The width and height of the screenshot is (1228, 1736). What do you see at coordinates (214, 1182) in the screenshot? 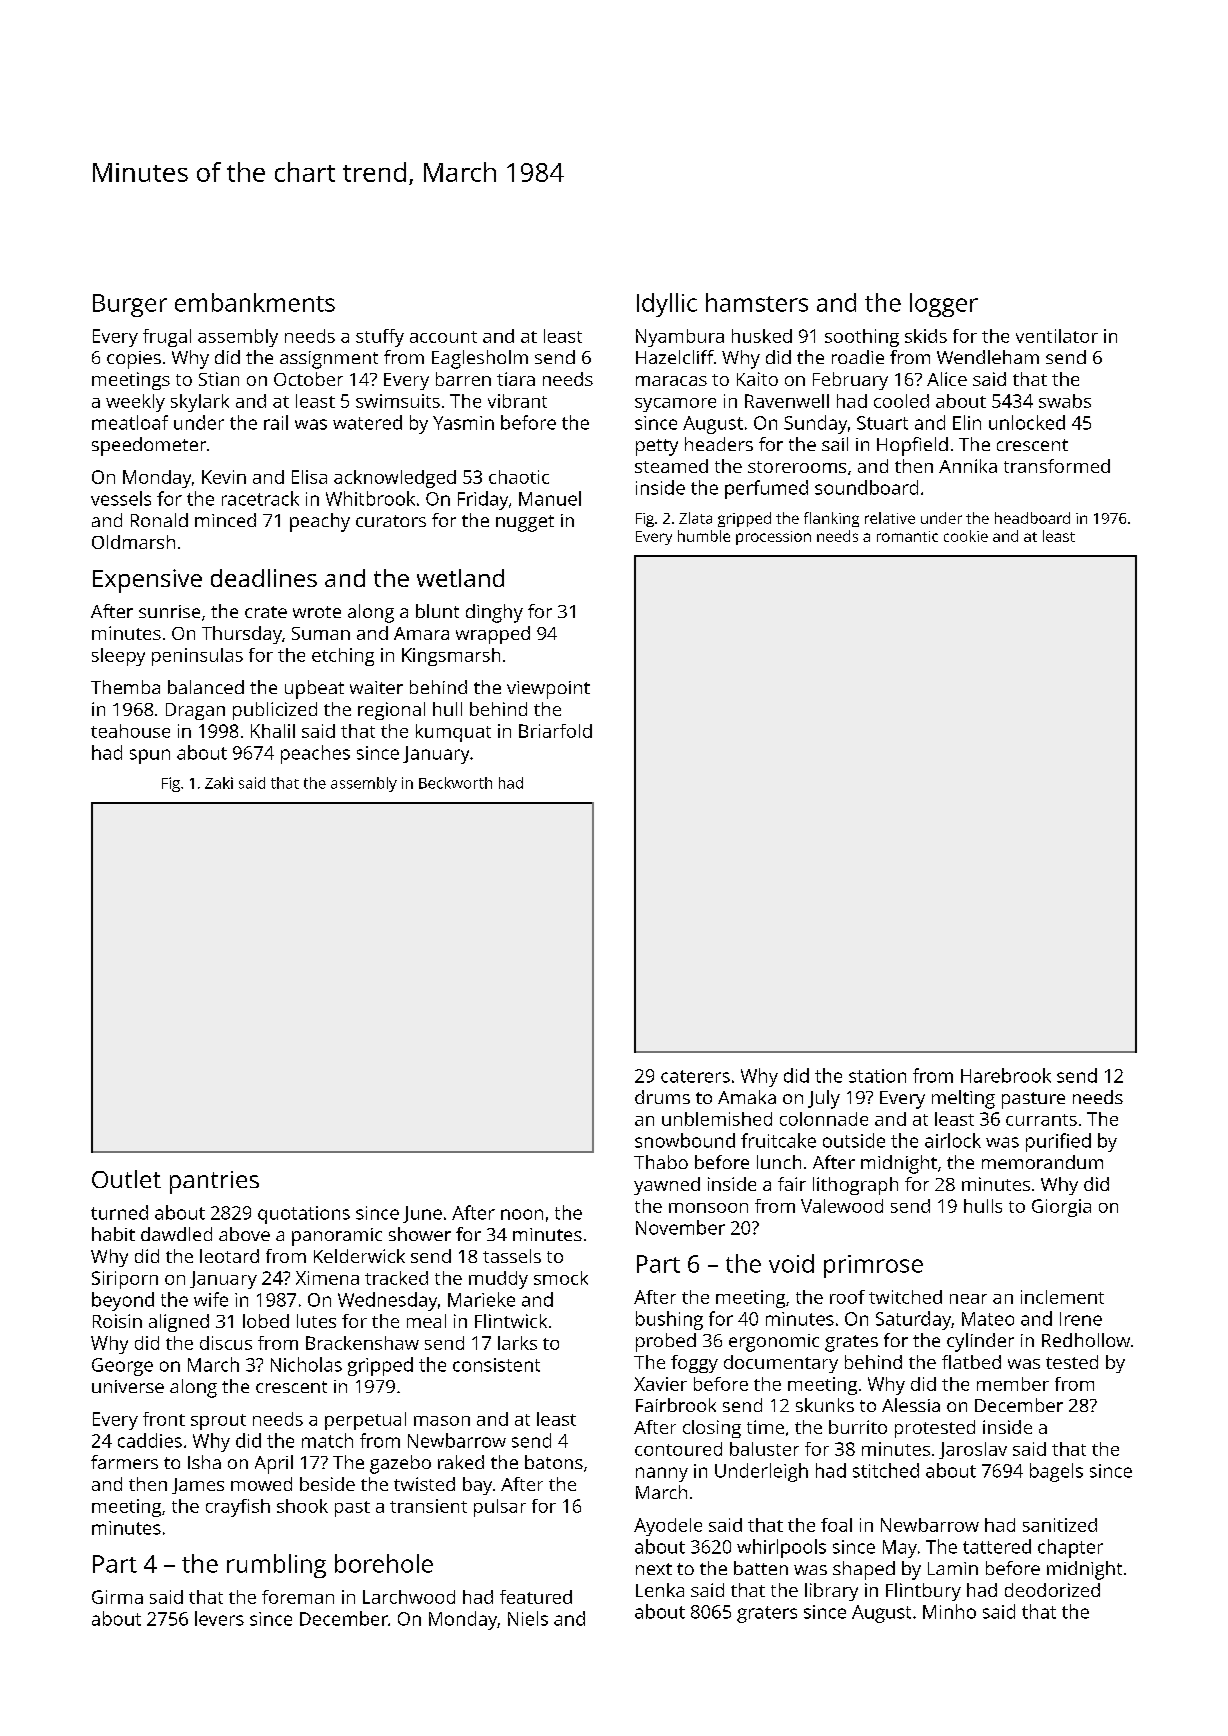
I see `pantries` at bounding box center [214, 1182].
